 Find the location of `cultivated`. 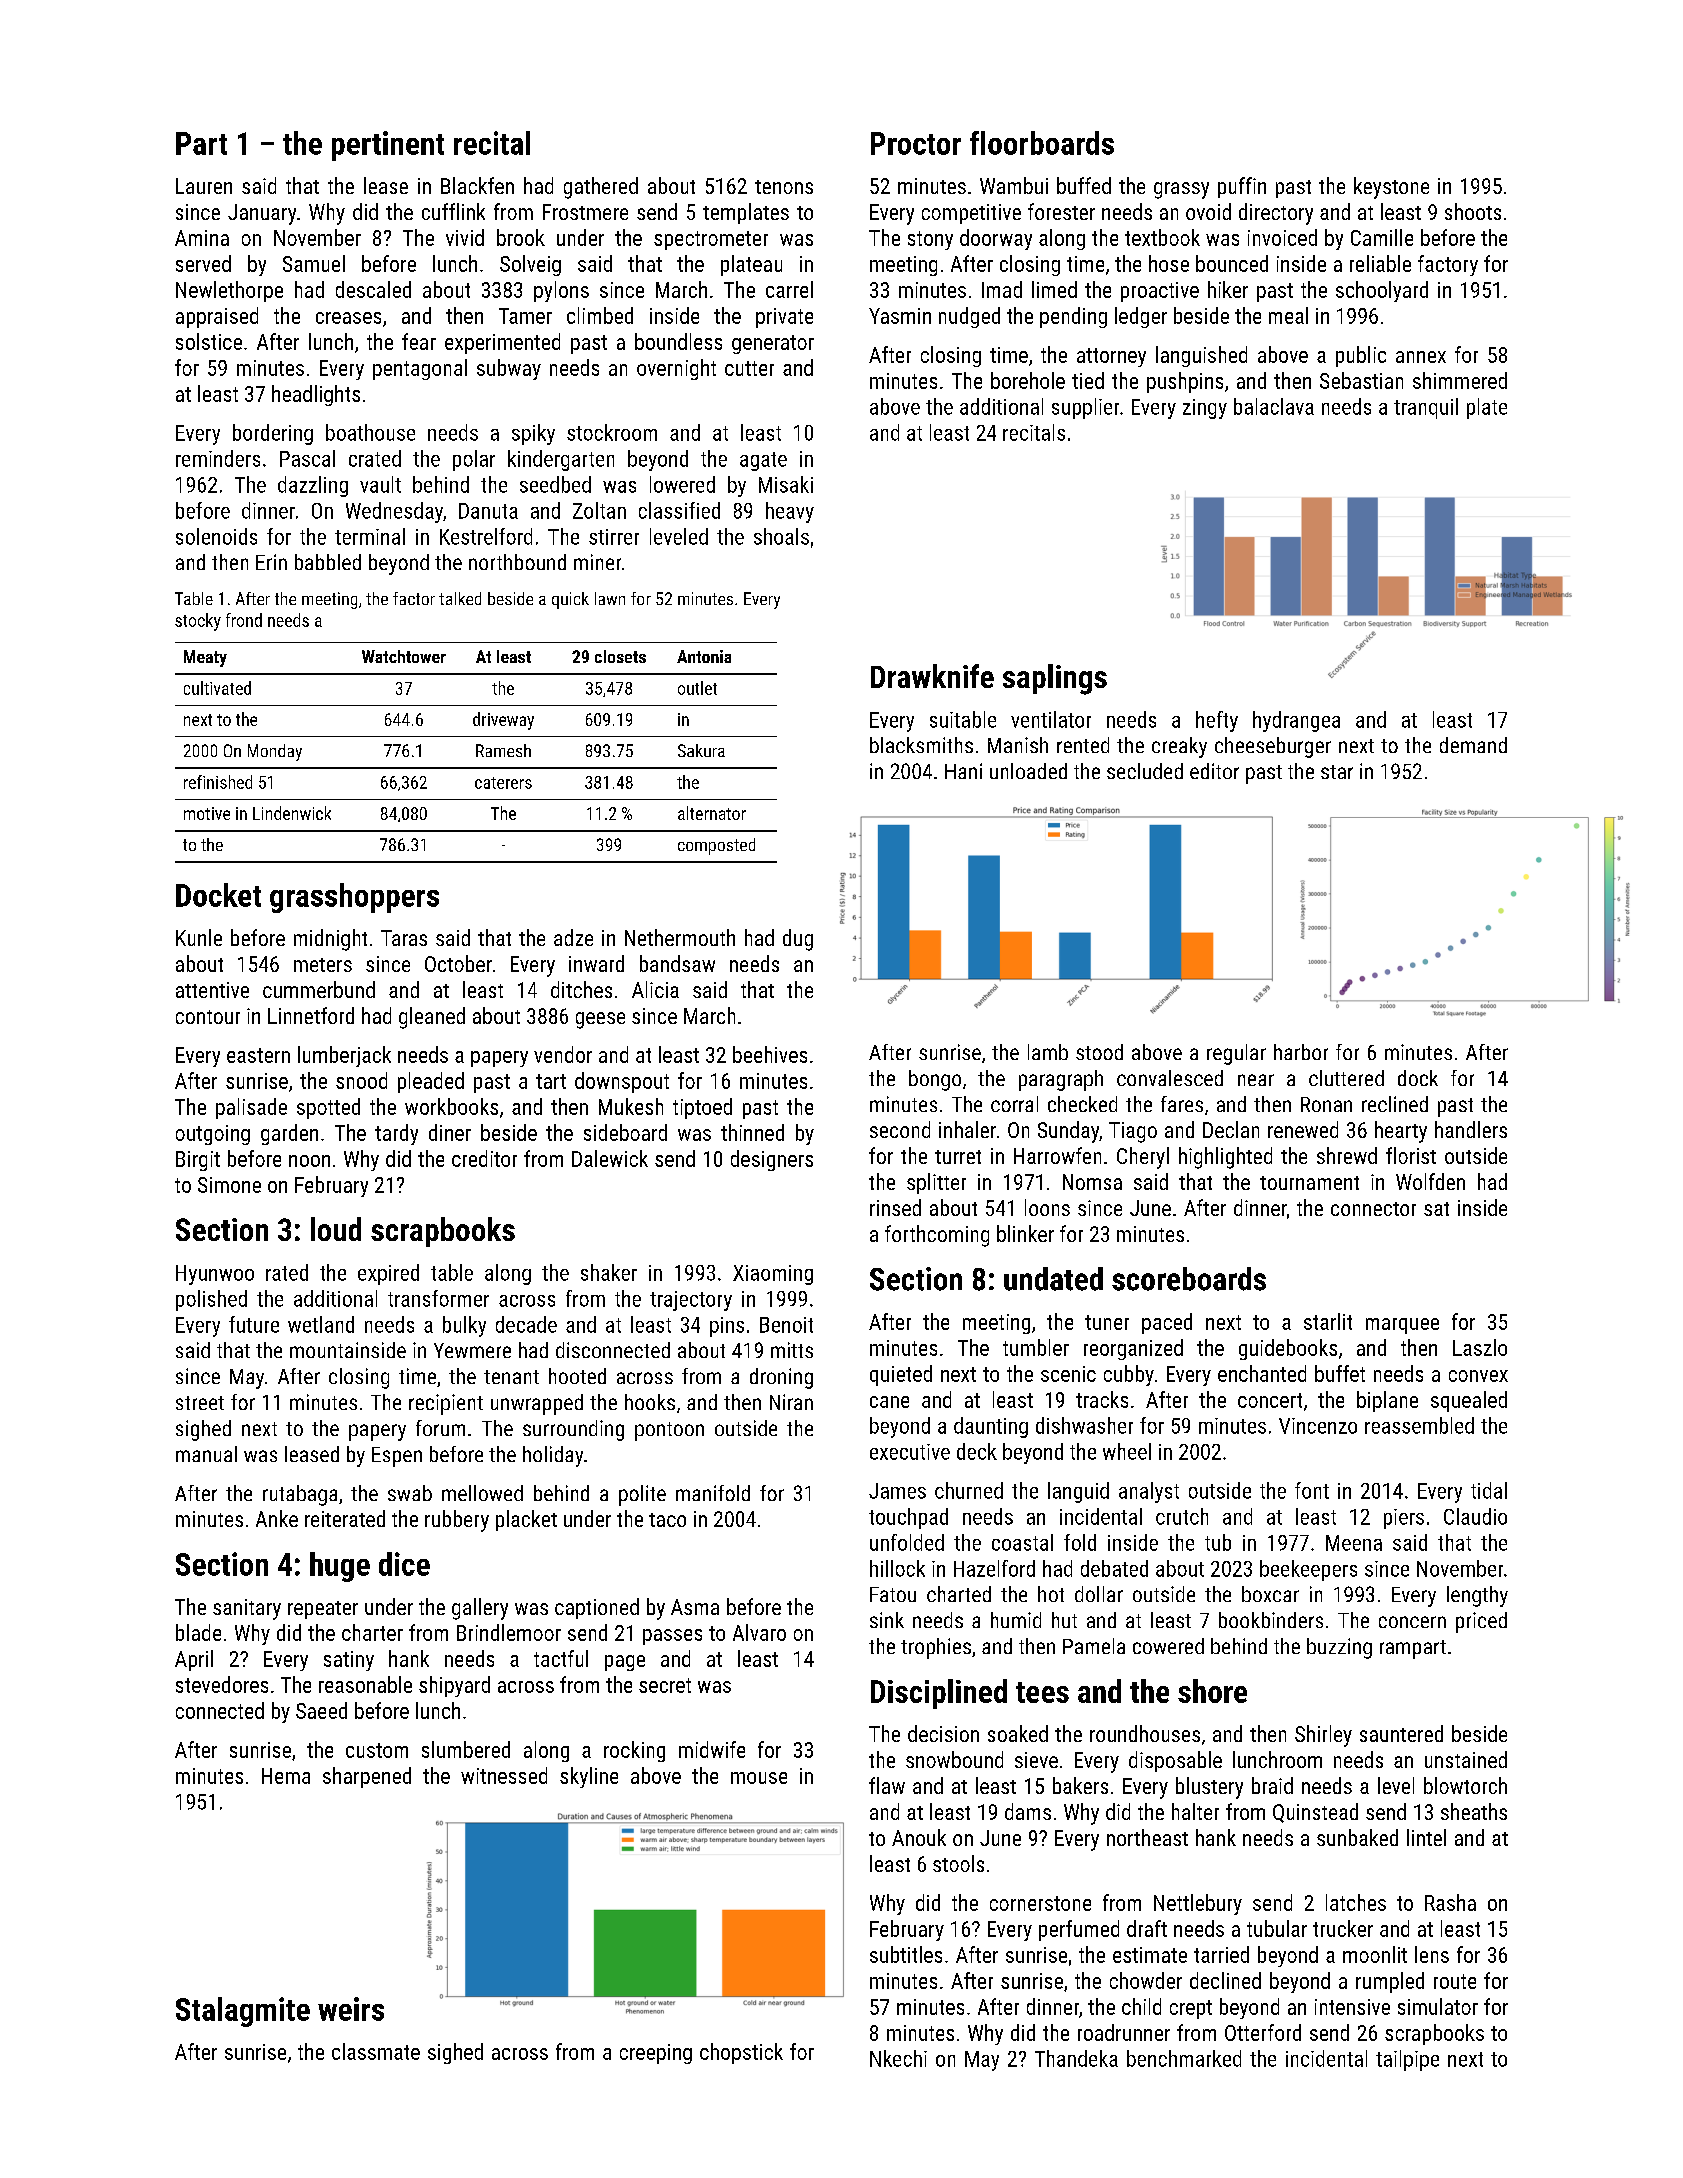

cultivated is located at coordinates (217, 688).
